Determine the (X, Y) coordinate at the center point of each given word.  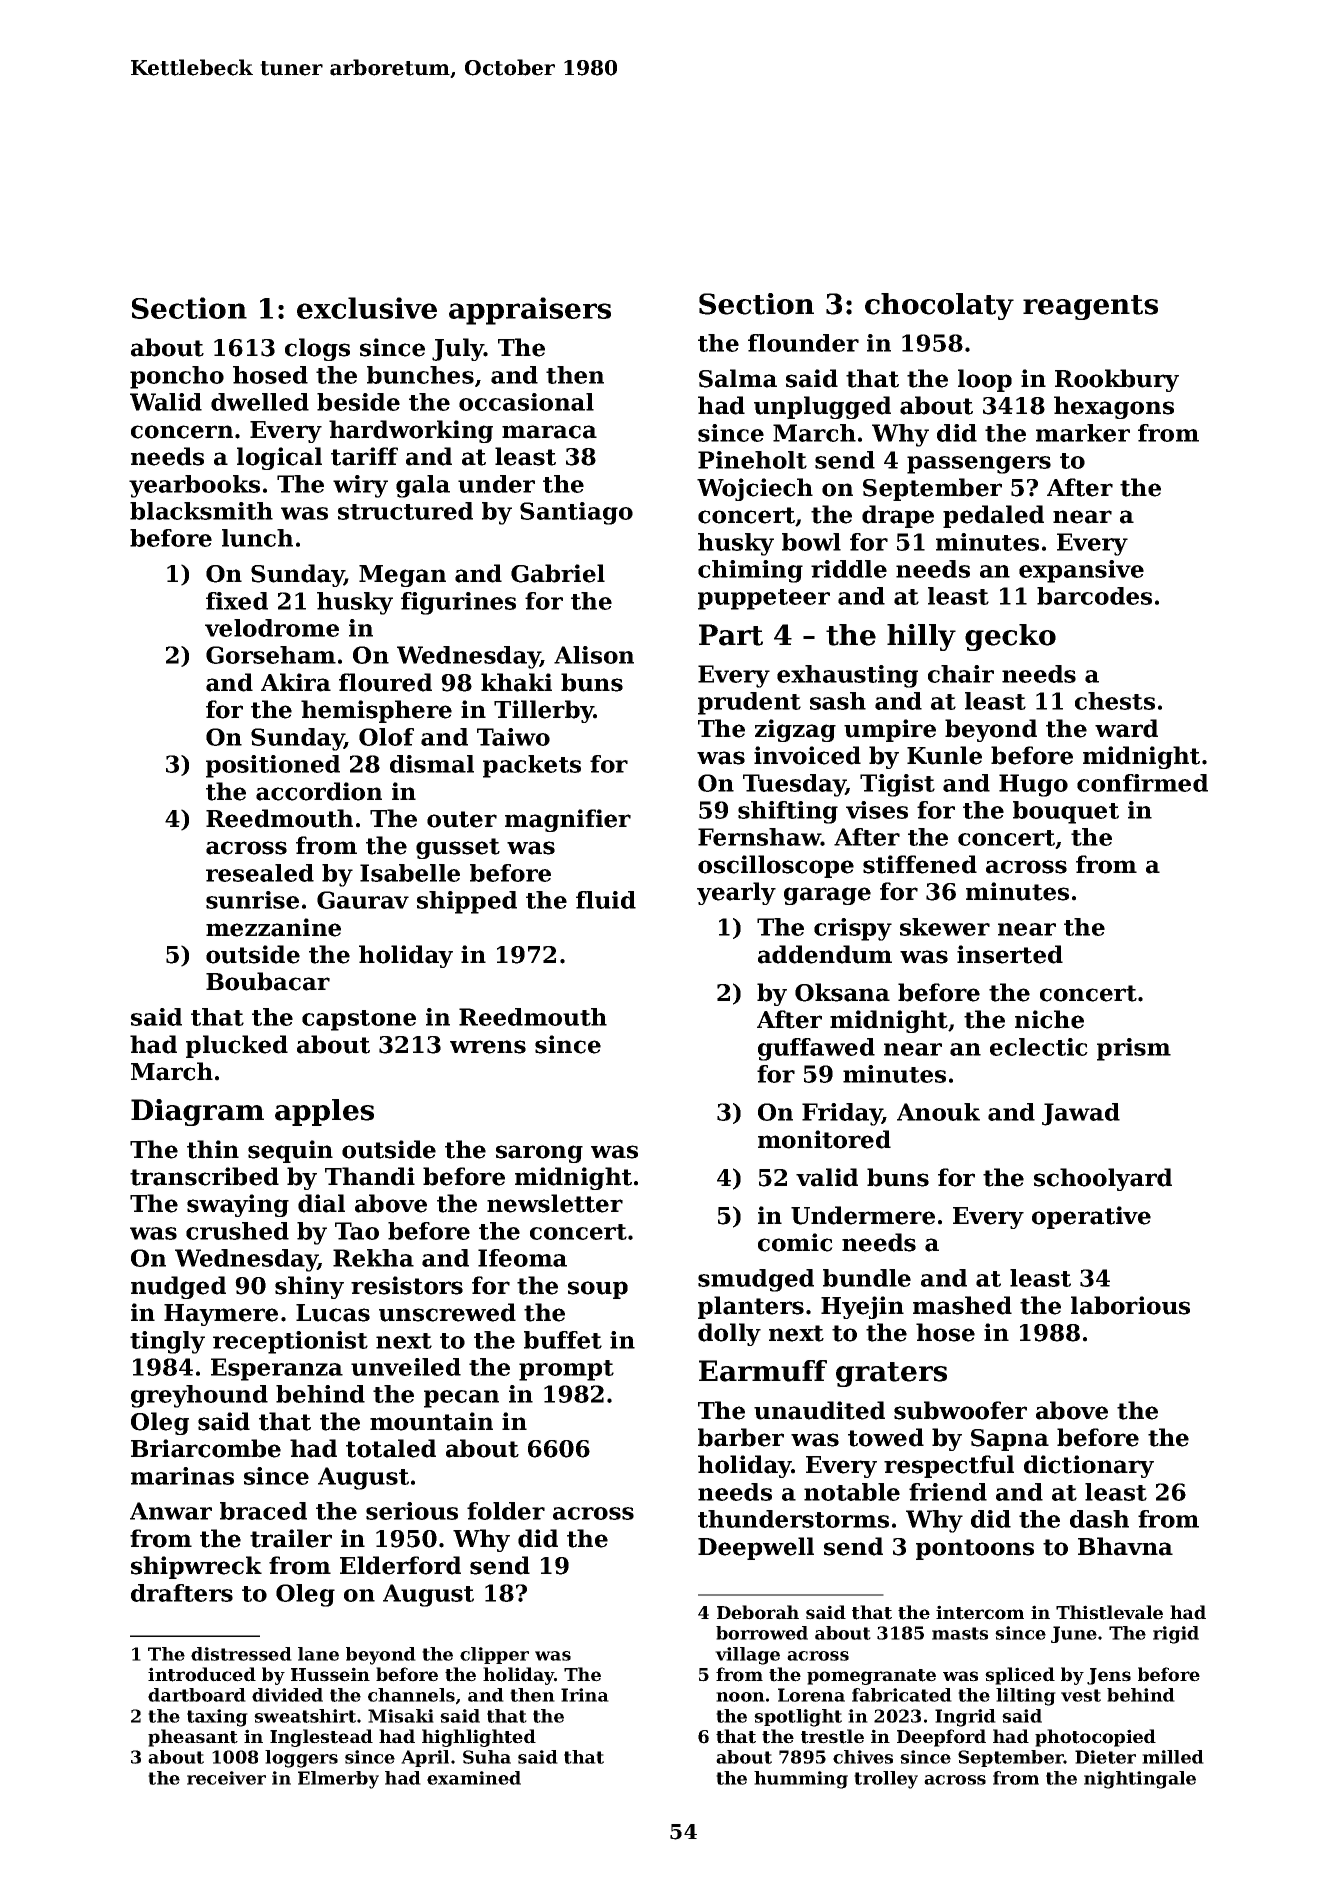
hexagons (1114, 407)
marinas (182, 1476)
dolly (729, 1334)
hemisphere (376, 711)
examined (474, 1778)
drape (898, 516)
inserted (1010, 954)
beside (358, 402)
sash (838, 701)
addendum (825, 954)
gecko (1010, 637)
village (747, 1656)
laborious (1130, 1305)
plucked (237, 1046)
